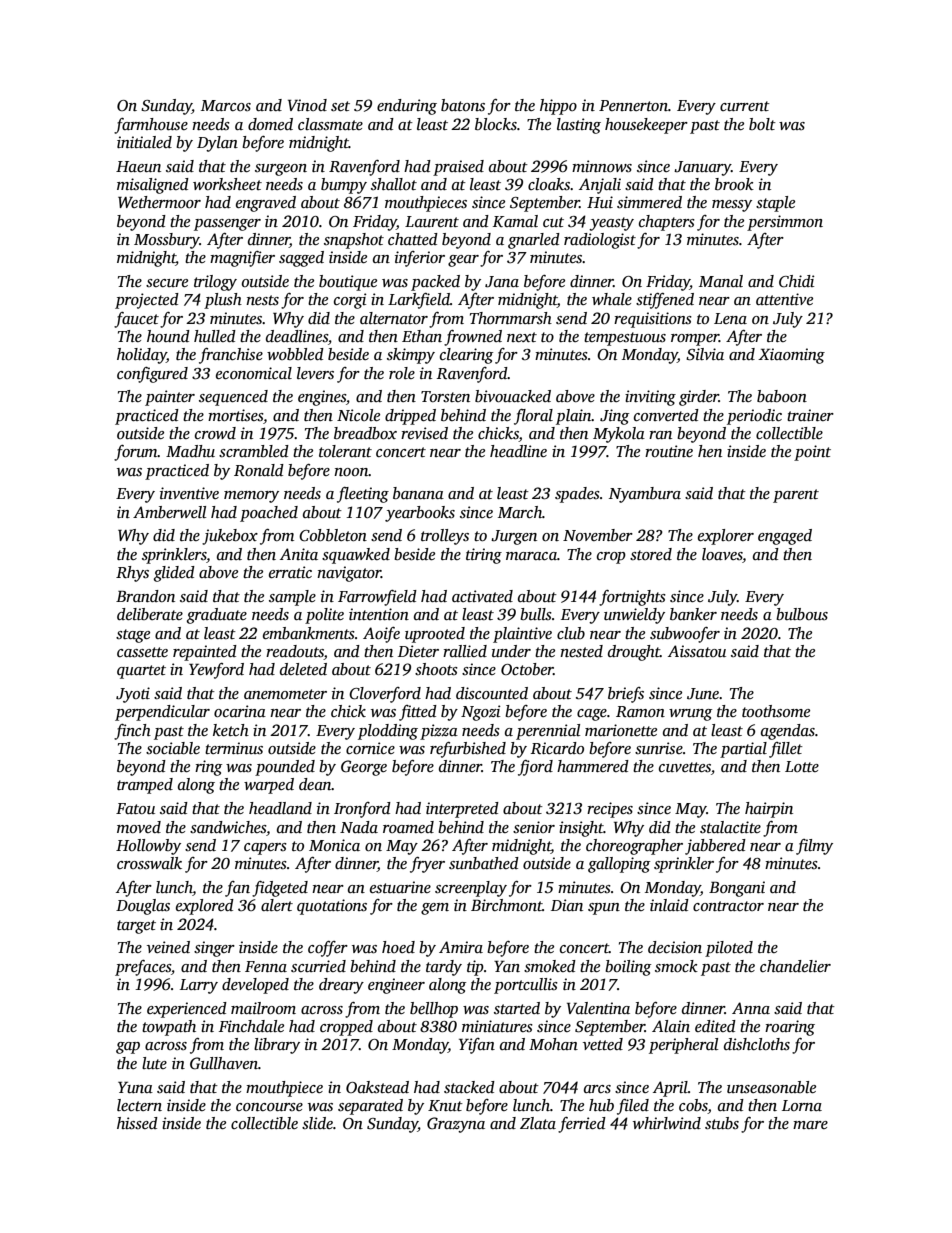 Image resolution: width=952 pixels, height=1233 pixels. What do you see at coordinates (802, 614) in the document?
I see `bulbous` at bounding box center [802, 614].
